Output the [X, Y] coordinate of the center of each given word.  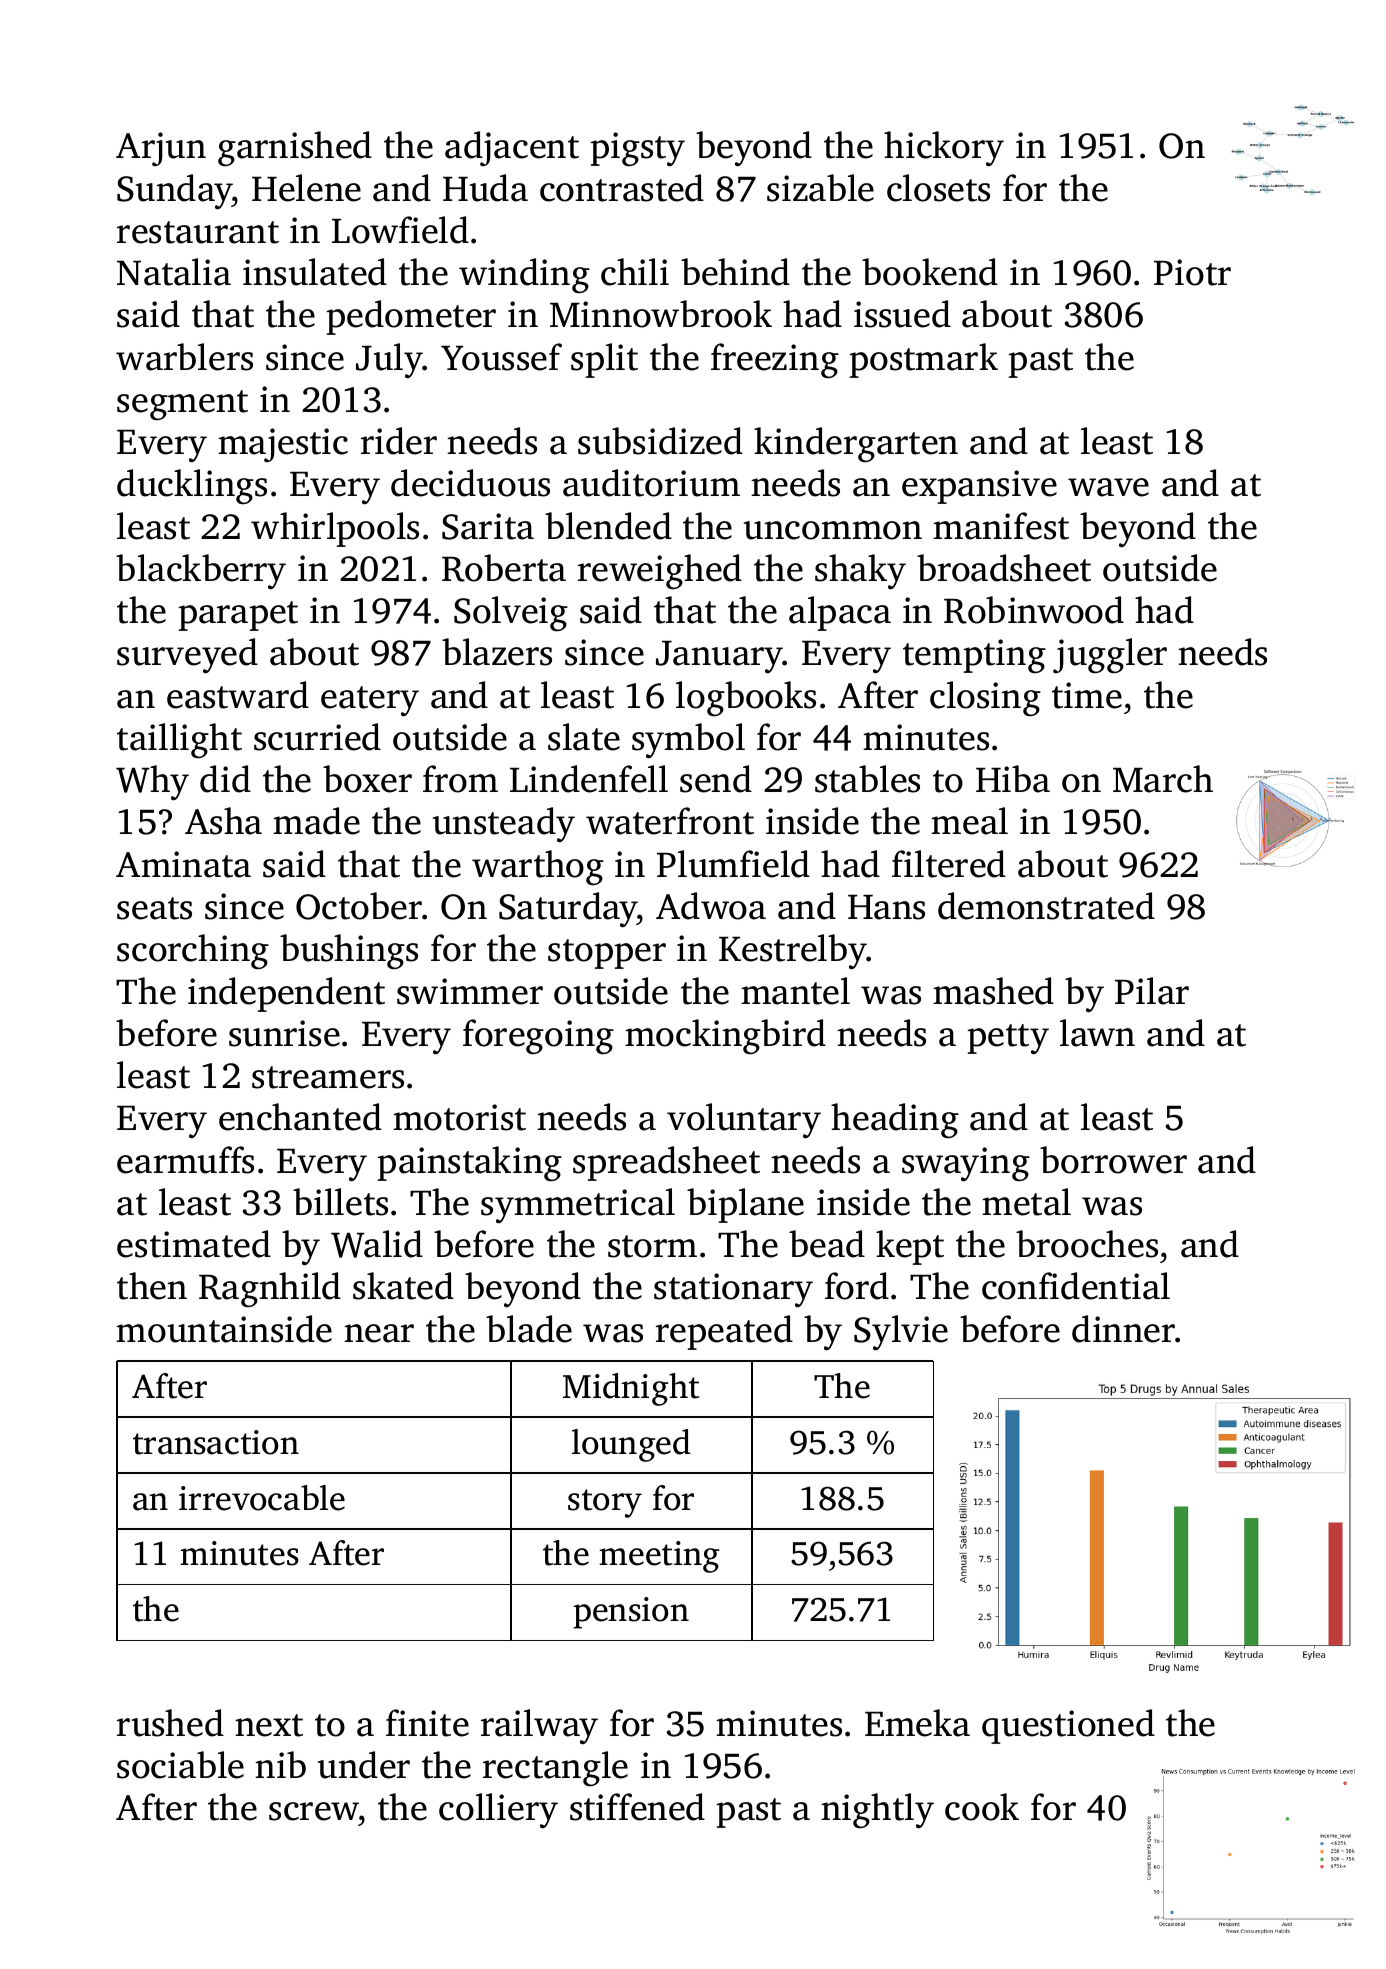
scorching [193, 952]
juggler [1110, 656]
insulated [315, 272]
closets [938, 188]
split [604, 360]
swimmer [470, 991]
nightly [877, 1811]
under [364, 1765]
